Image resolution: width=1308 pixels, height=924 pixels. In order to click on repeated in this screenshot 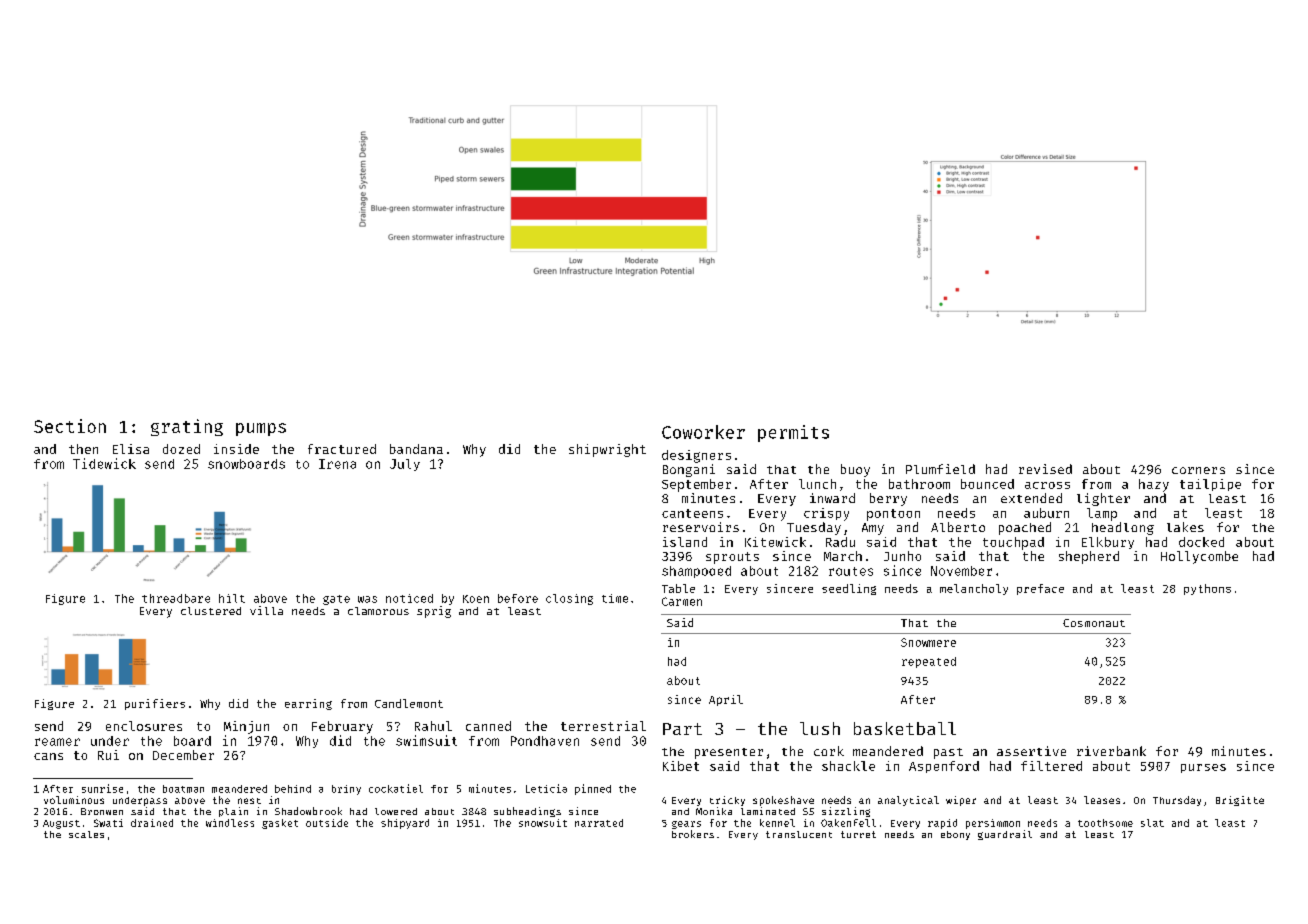, I will do `click(929, 662)`.
